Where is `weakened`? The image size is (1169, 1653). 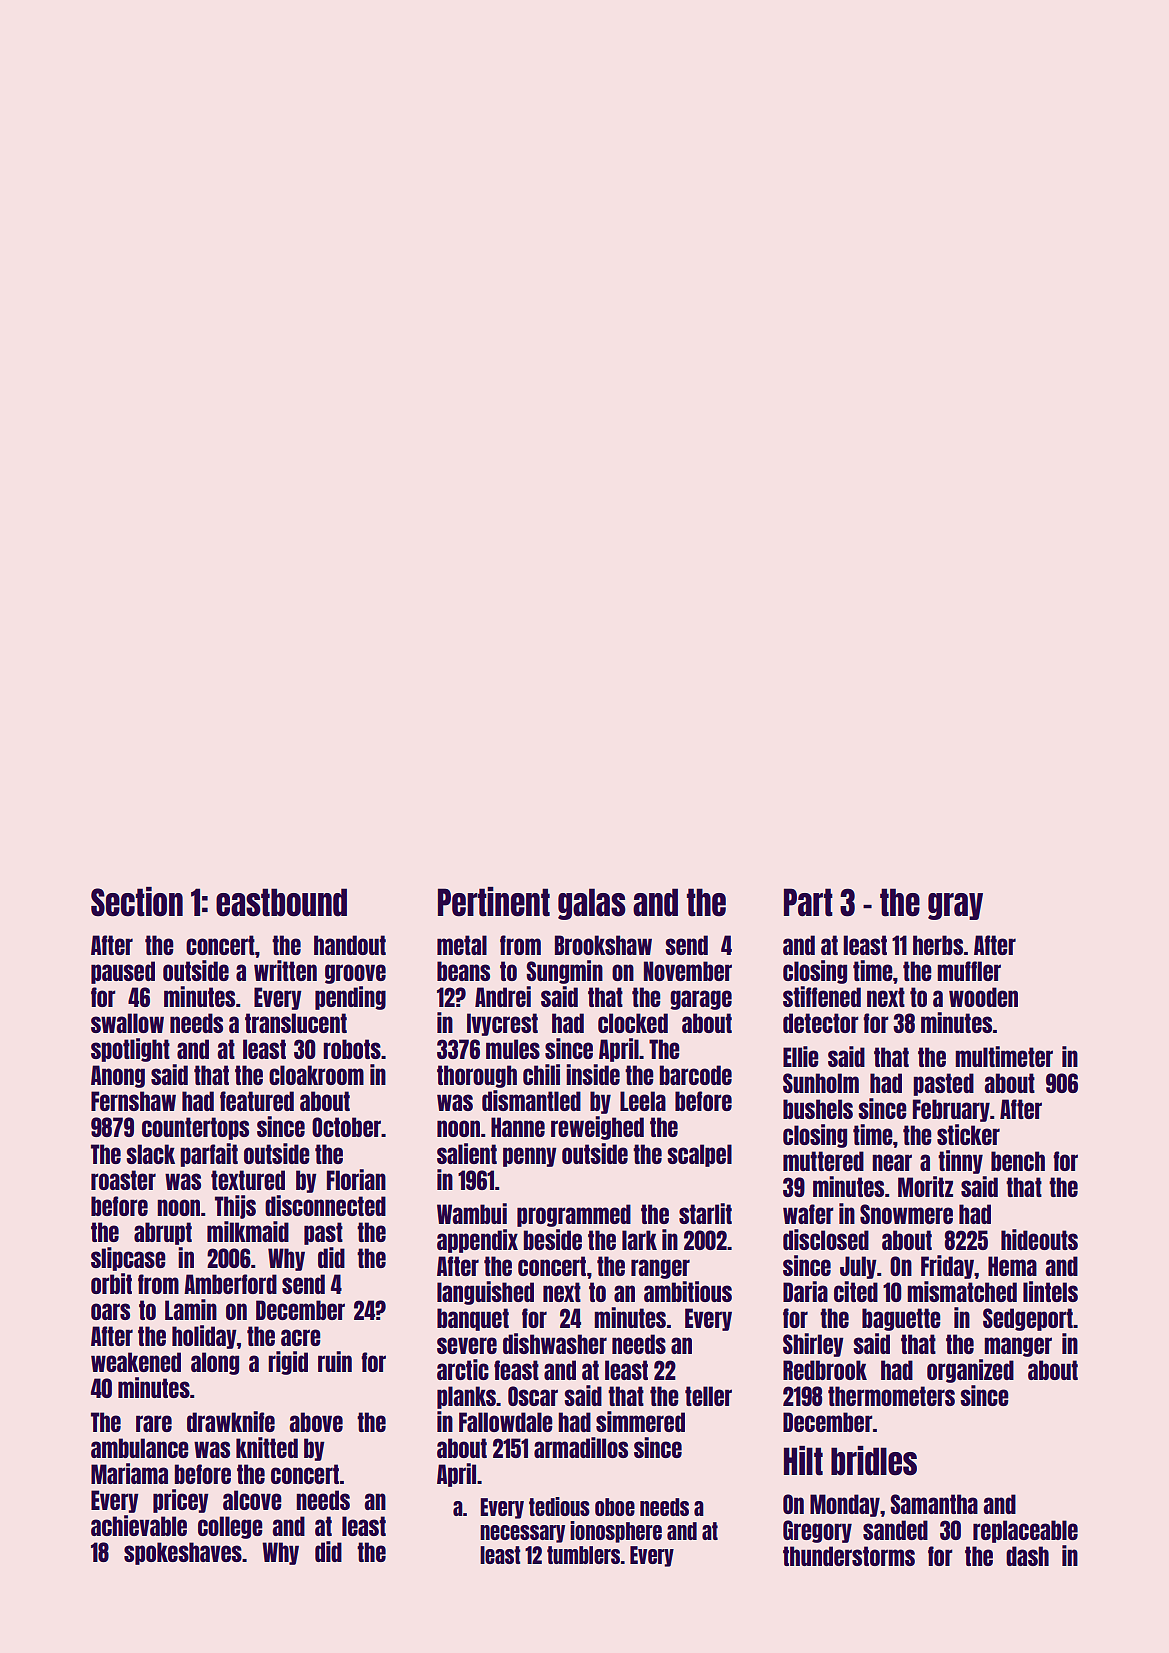
weakened is located at coordinates (136, 1362).
